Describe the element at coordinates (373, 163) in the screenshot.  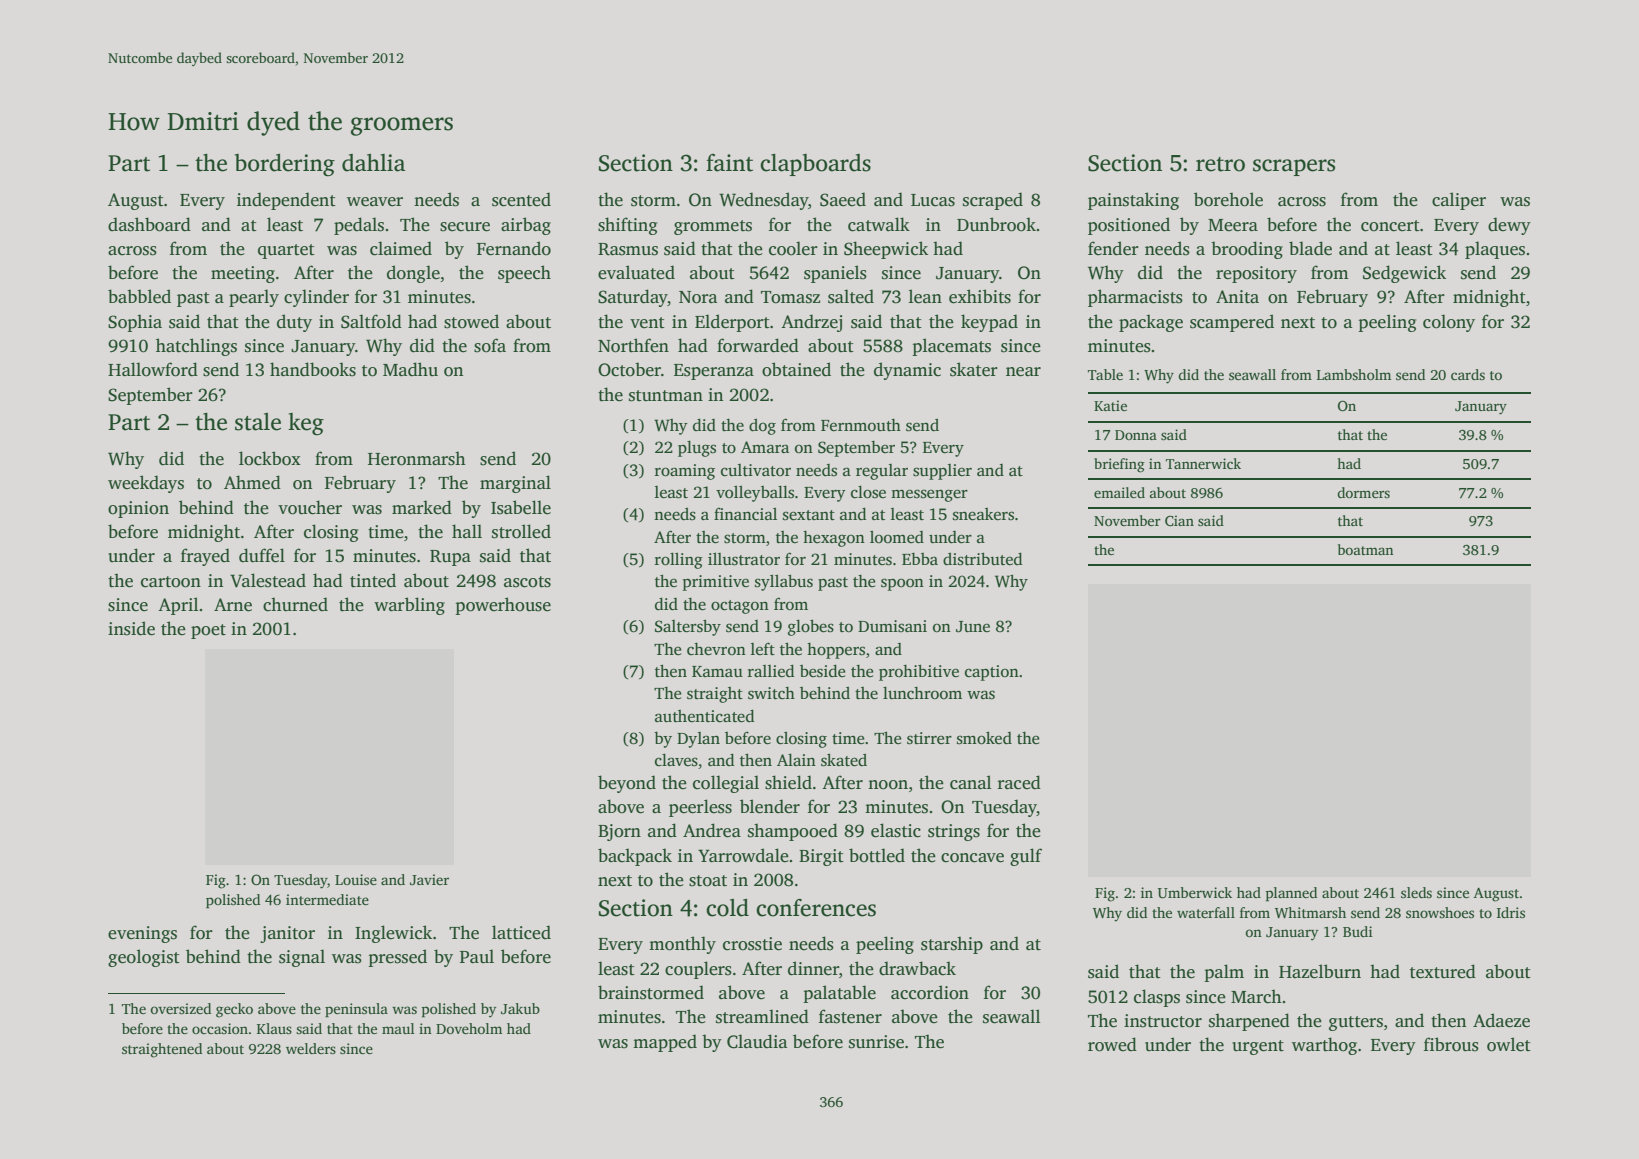
I see `dahlia` at that location.
